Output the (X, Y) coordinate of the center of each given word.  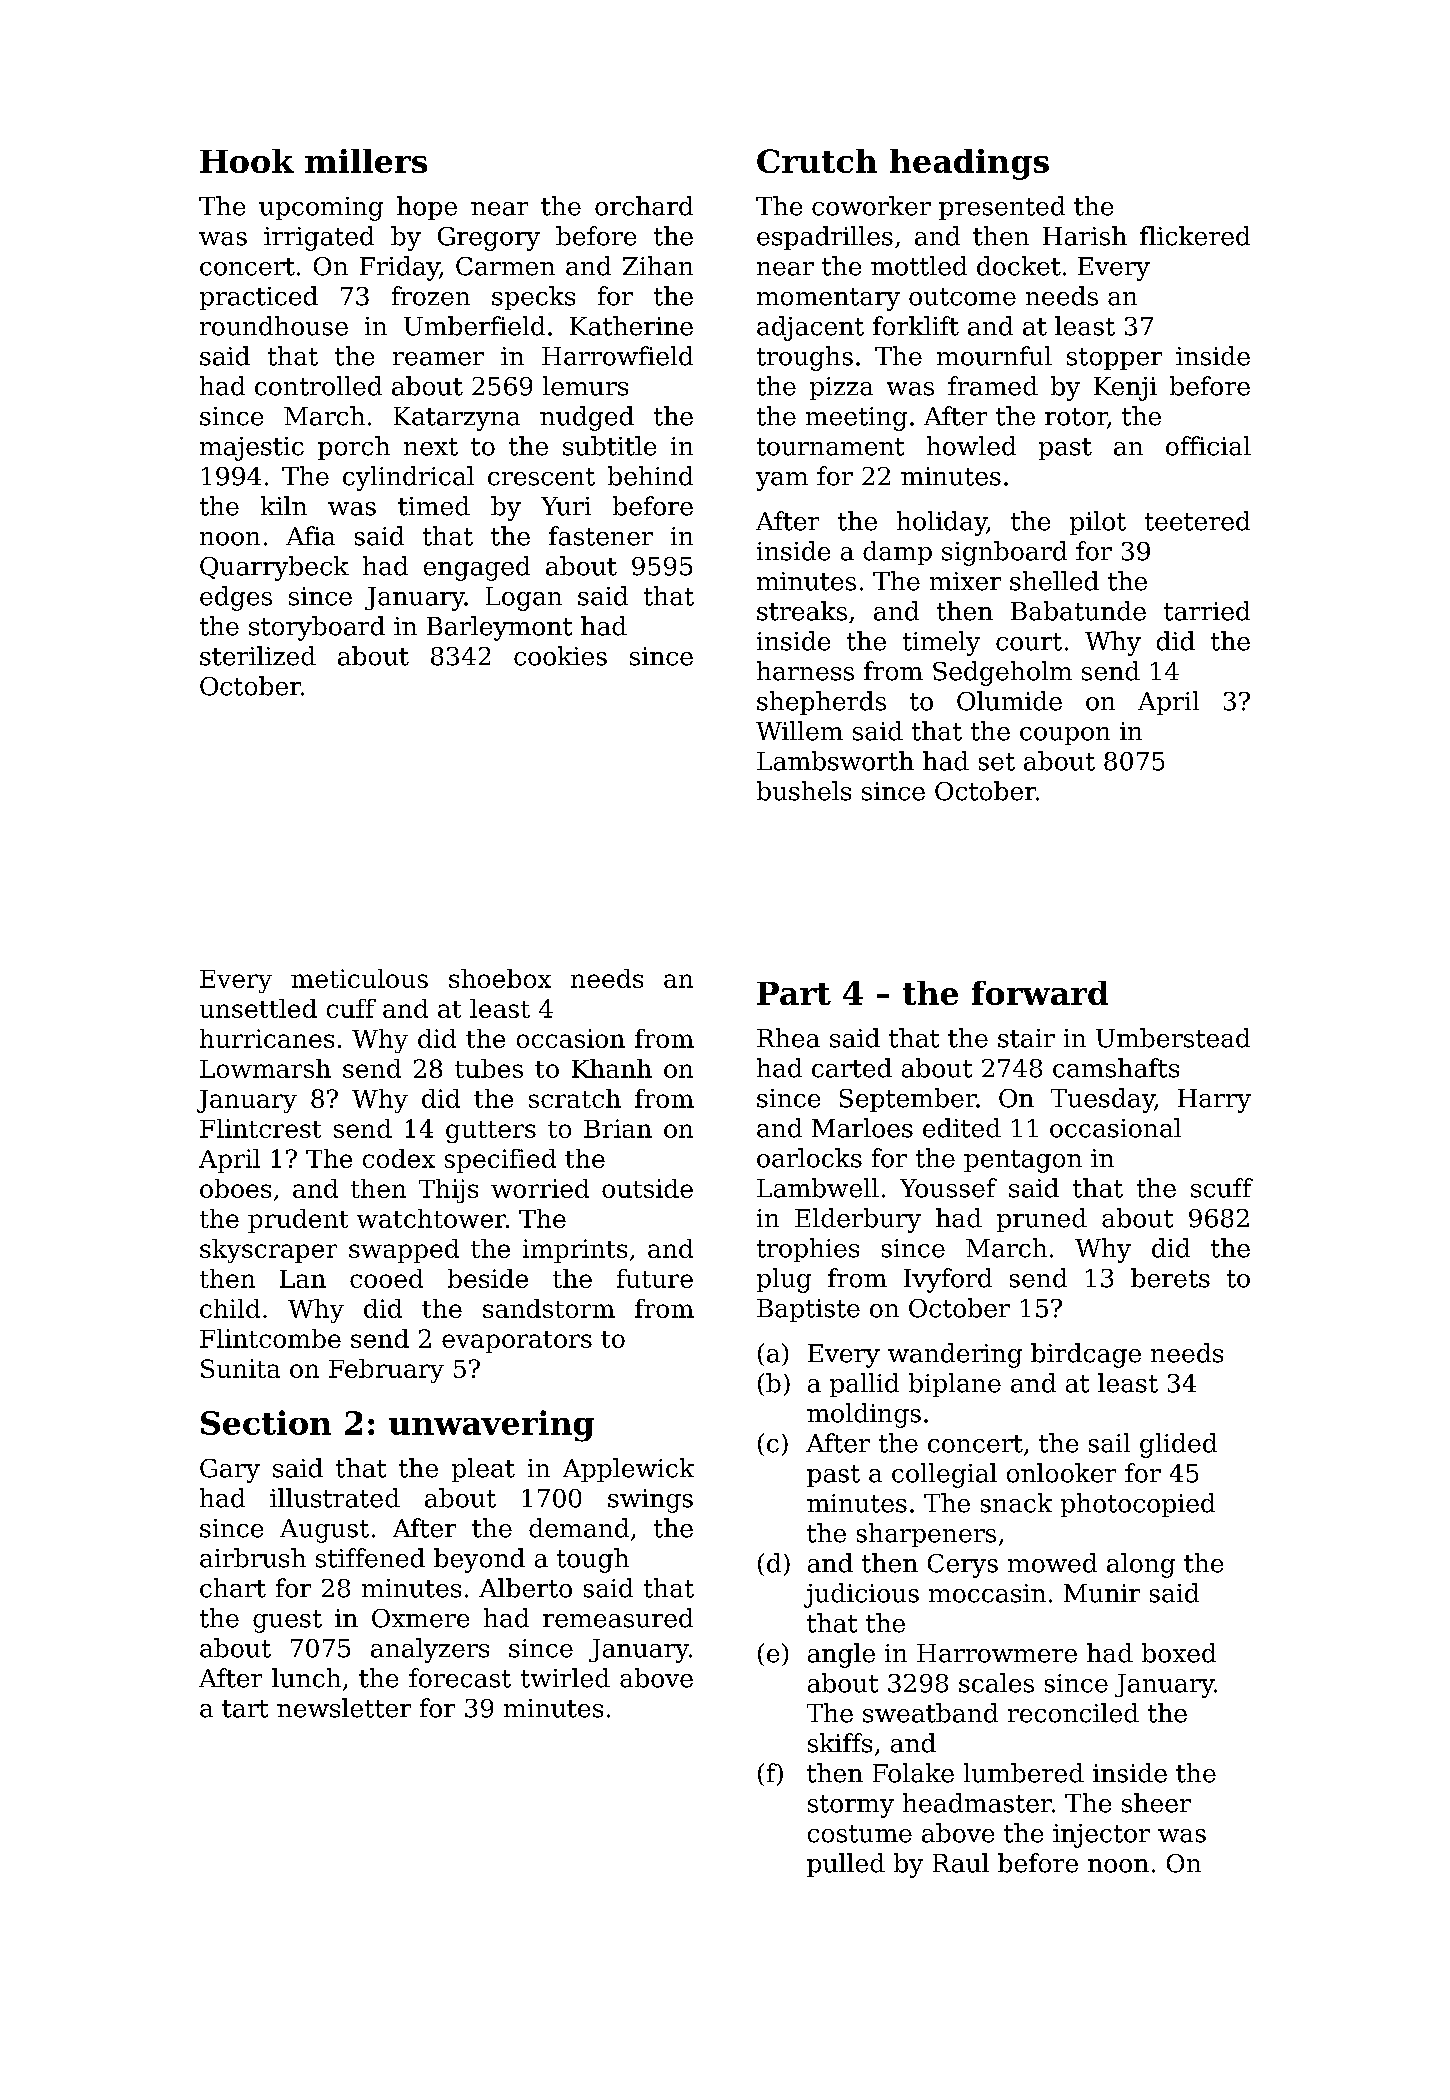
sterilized (258, 656)
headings (969, 164)
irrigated (319, 238)
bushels (804, 791)
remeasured (618, 1618)
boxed (1179, 1653)
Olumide (1009, 701)
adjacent (810, 328)
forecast (460, 1678)
